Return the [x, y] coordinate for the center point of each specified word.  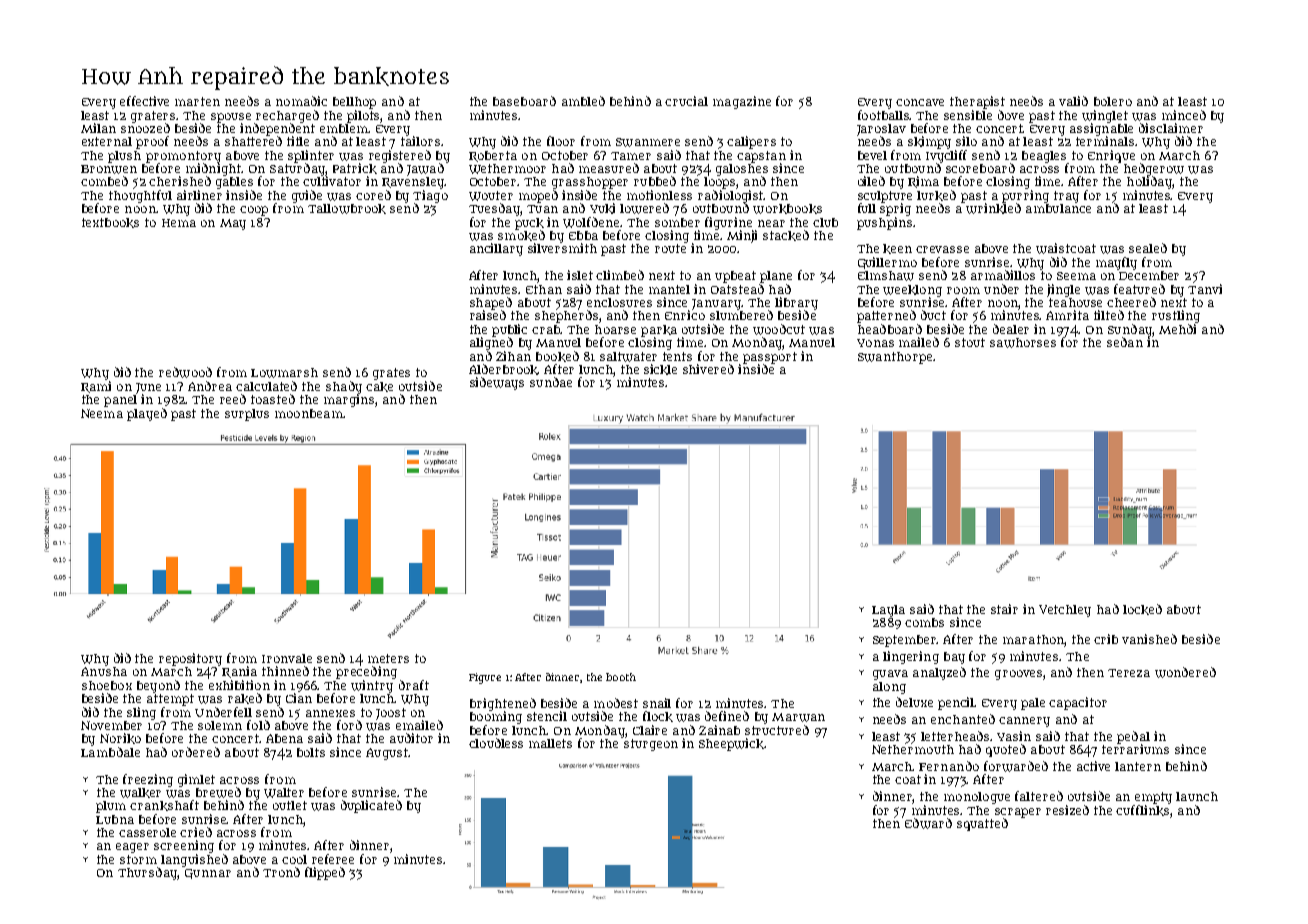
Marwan [798, 717]
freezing [148, 780]
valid [1073, 101]
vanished [1149, 639]
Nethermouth [913, 749]
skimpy [929, 142]
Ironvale [287, 658]
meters [388, 658]
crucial [686, 101]
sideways [497, 383]
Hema [179, 223]
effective [144, 101]
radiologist [731, 196]
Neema [102, 413]
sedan [1125, 342]
